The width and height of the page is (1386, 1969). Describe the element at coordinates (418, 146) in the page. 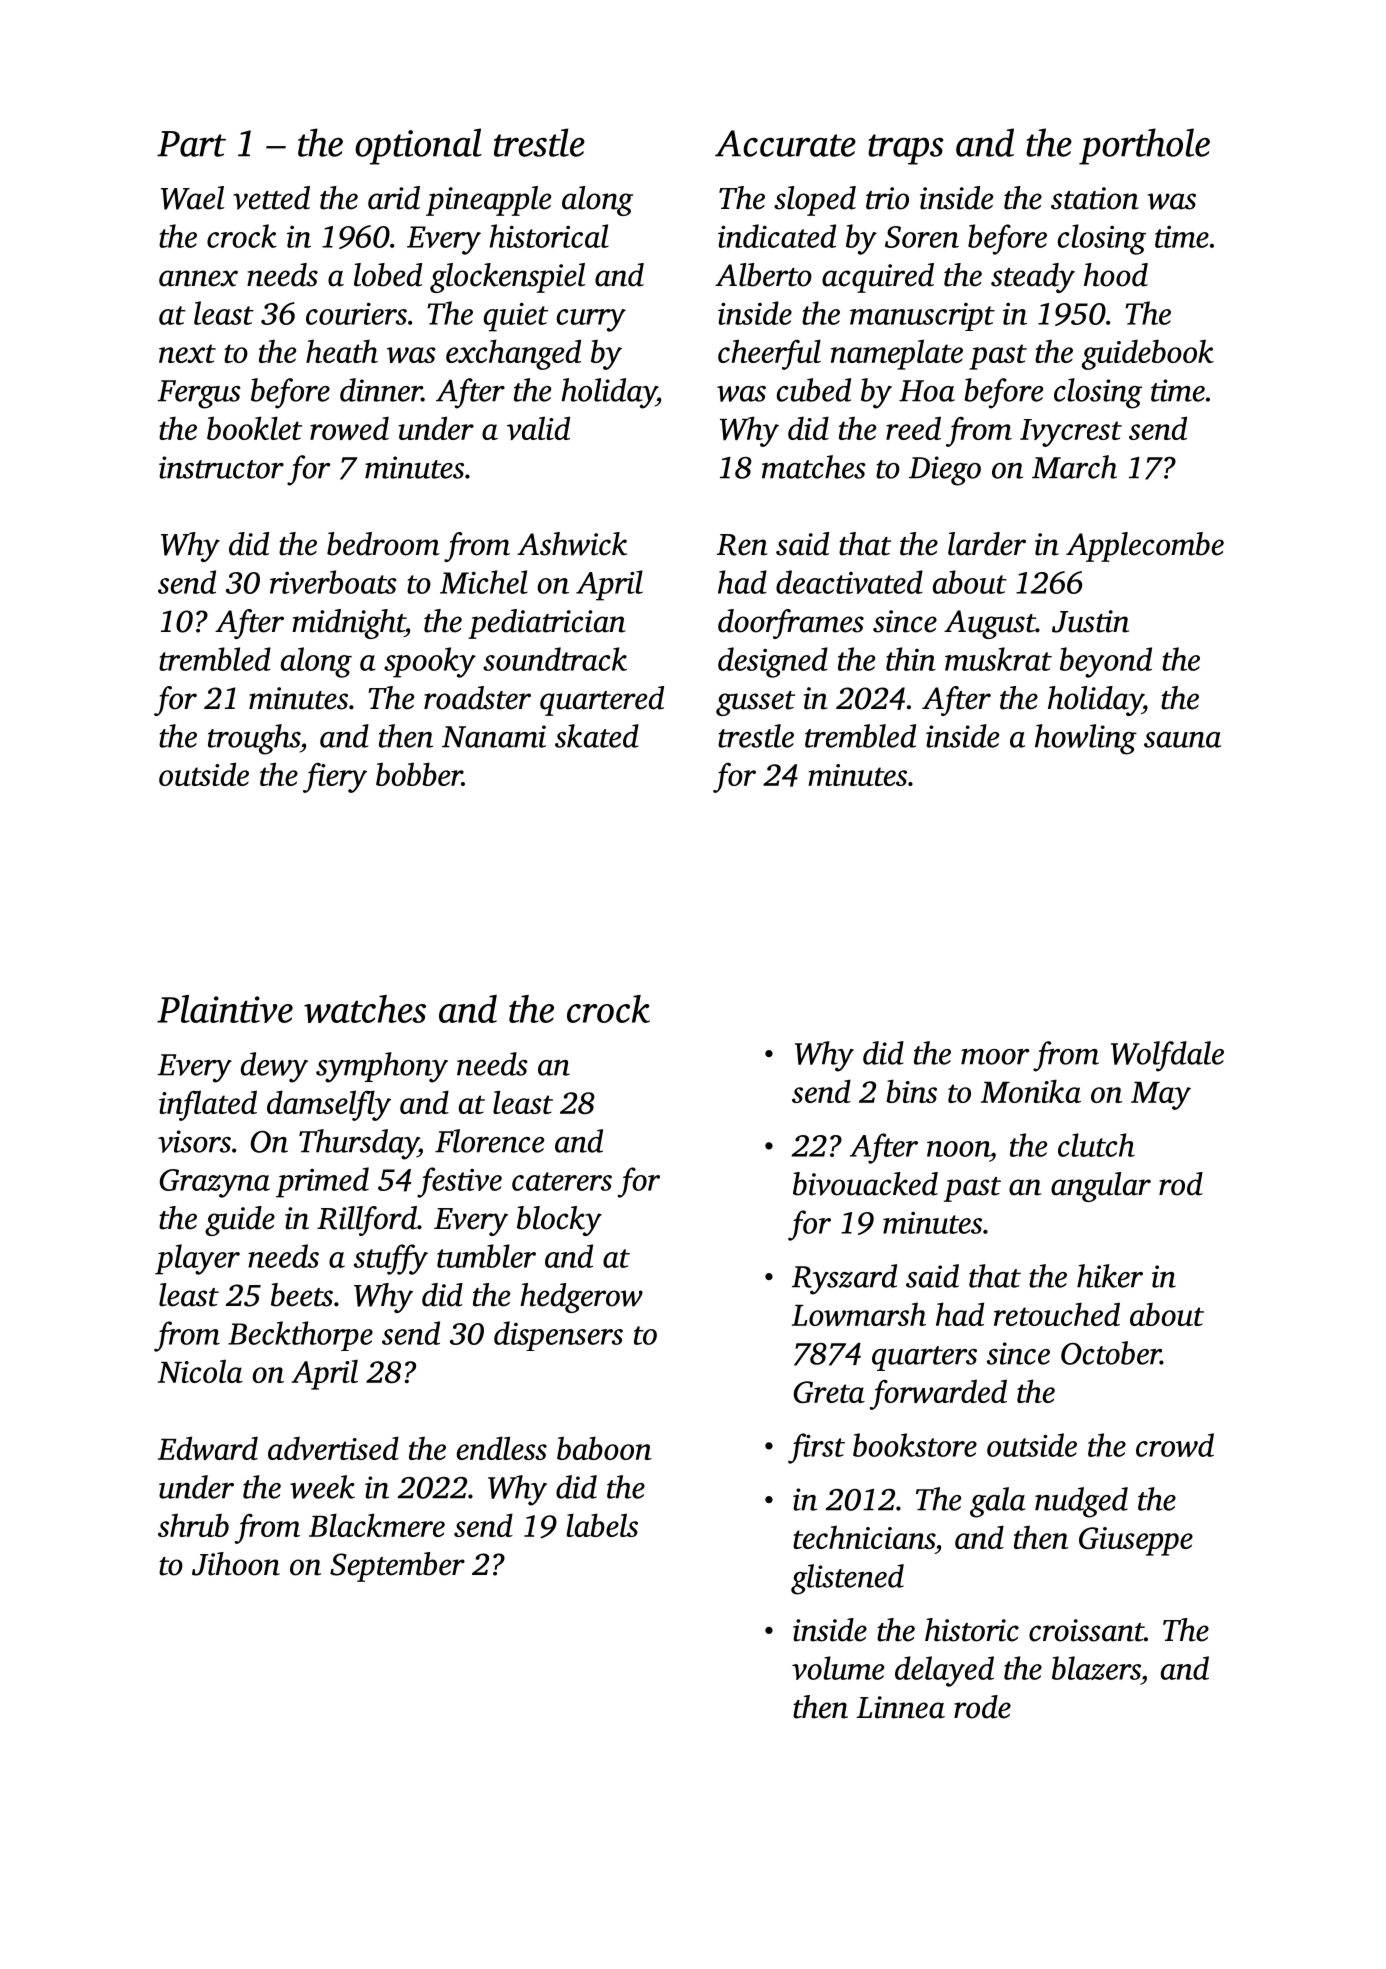

I see `optional` at that location.
